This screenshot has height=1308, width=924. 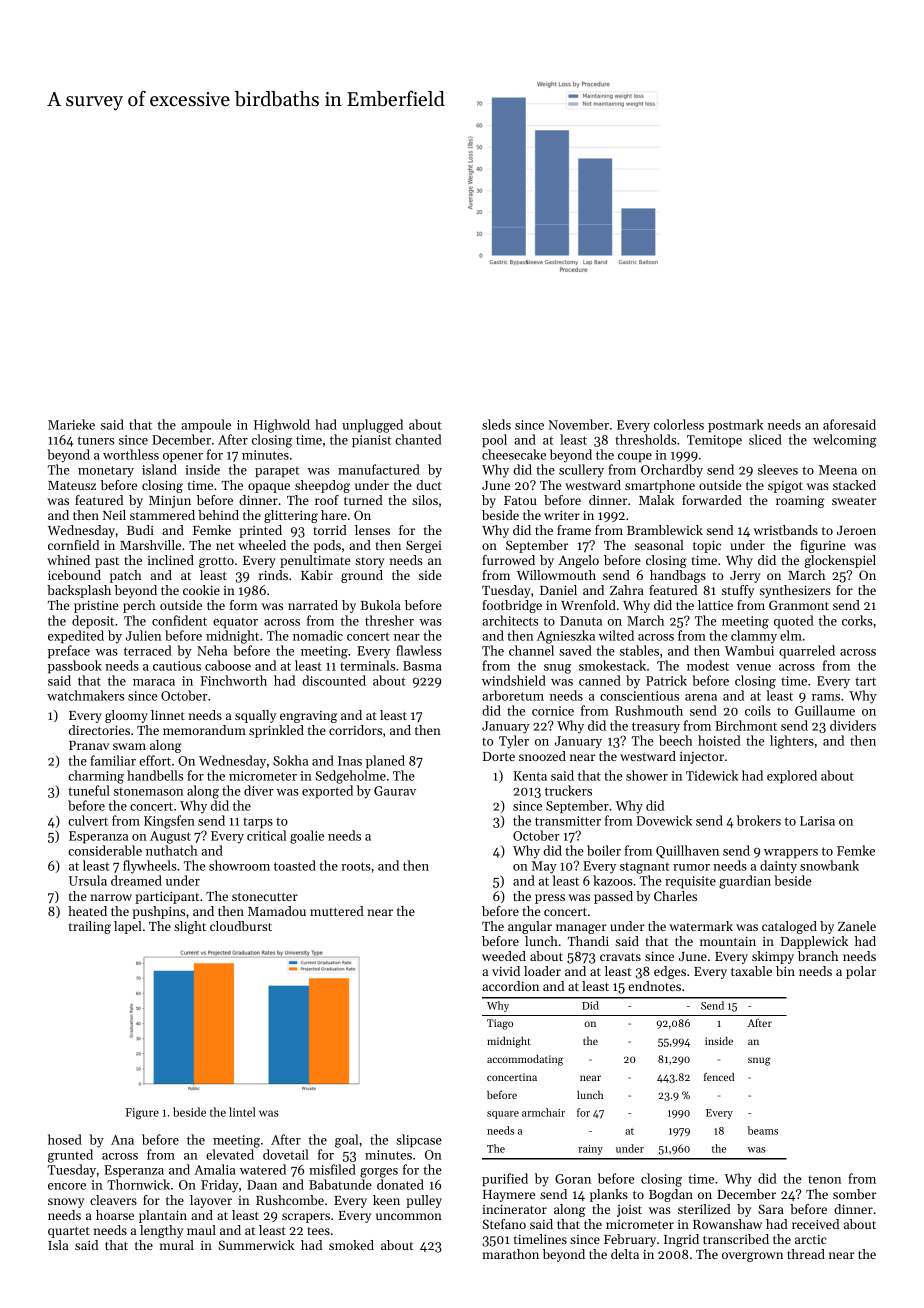 What do you see at coordinates (543, 1112) in the screenshot?
I see `armchair` at bounding box center [543, 1112].
